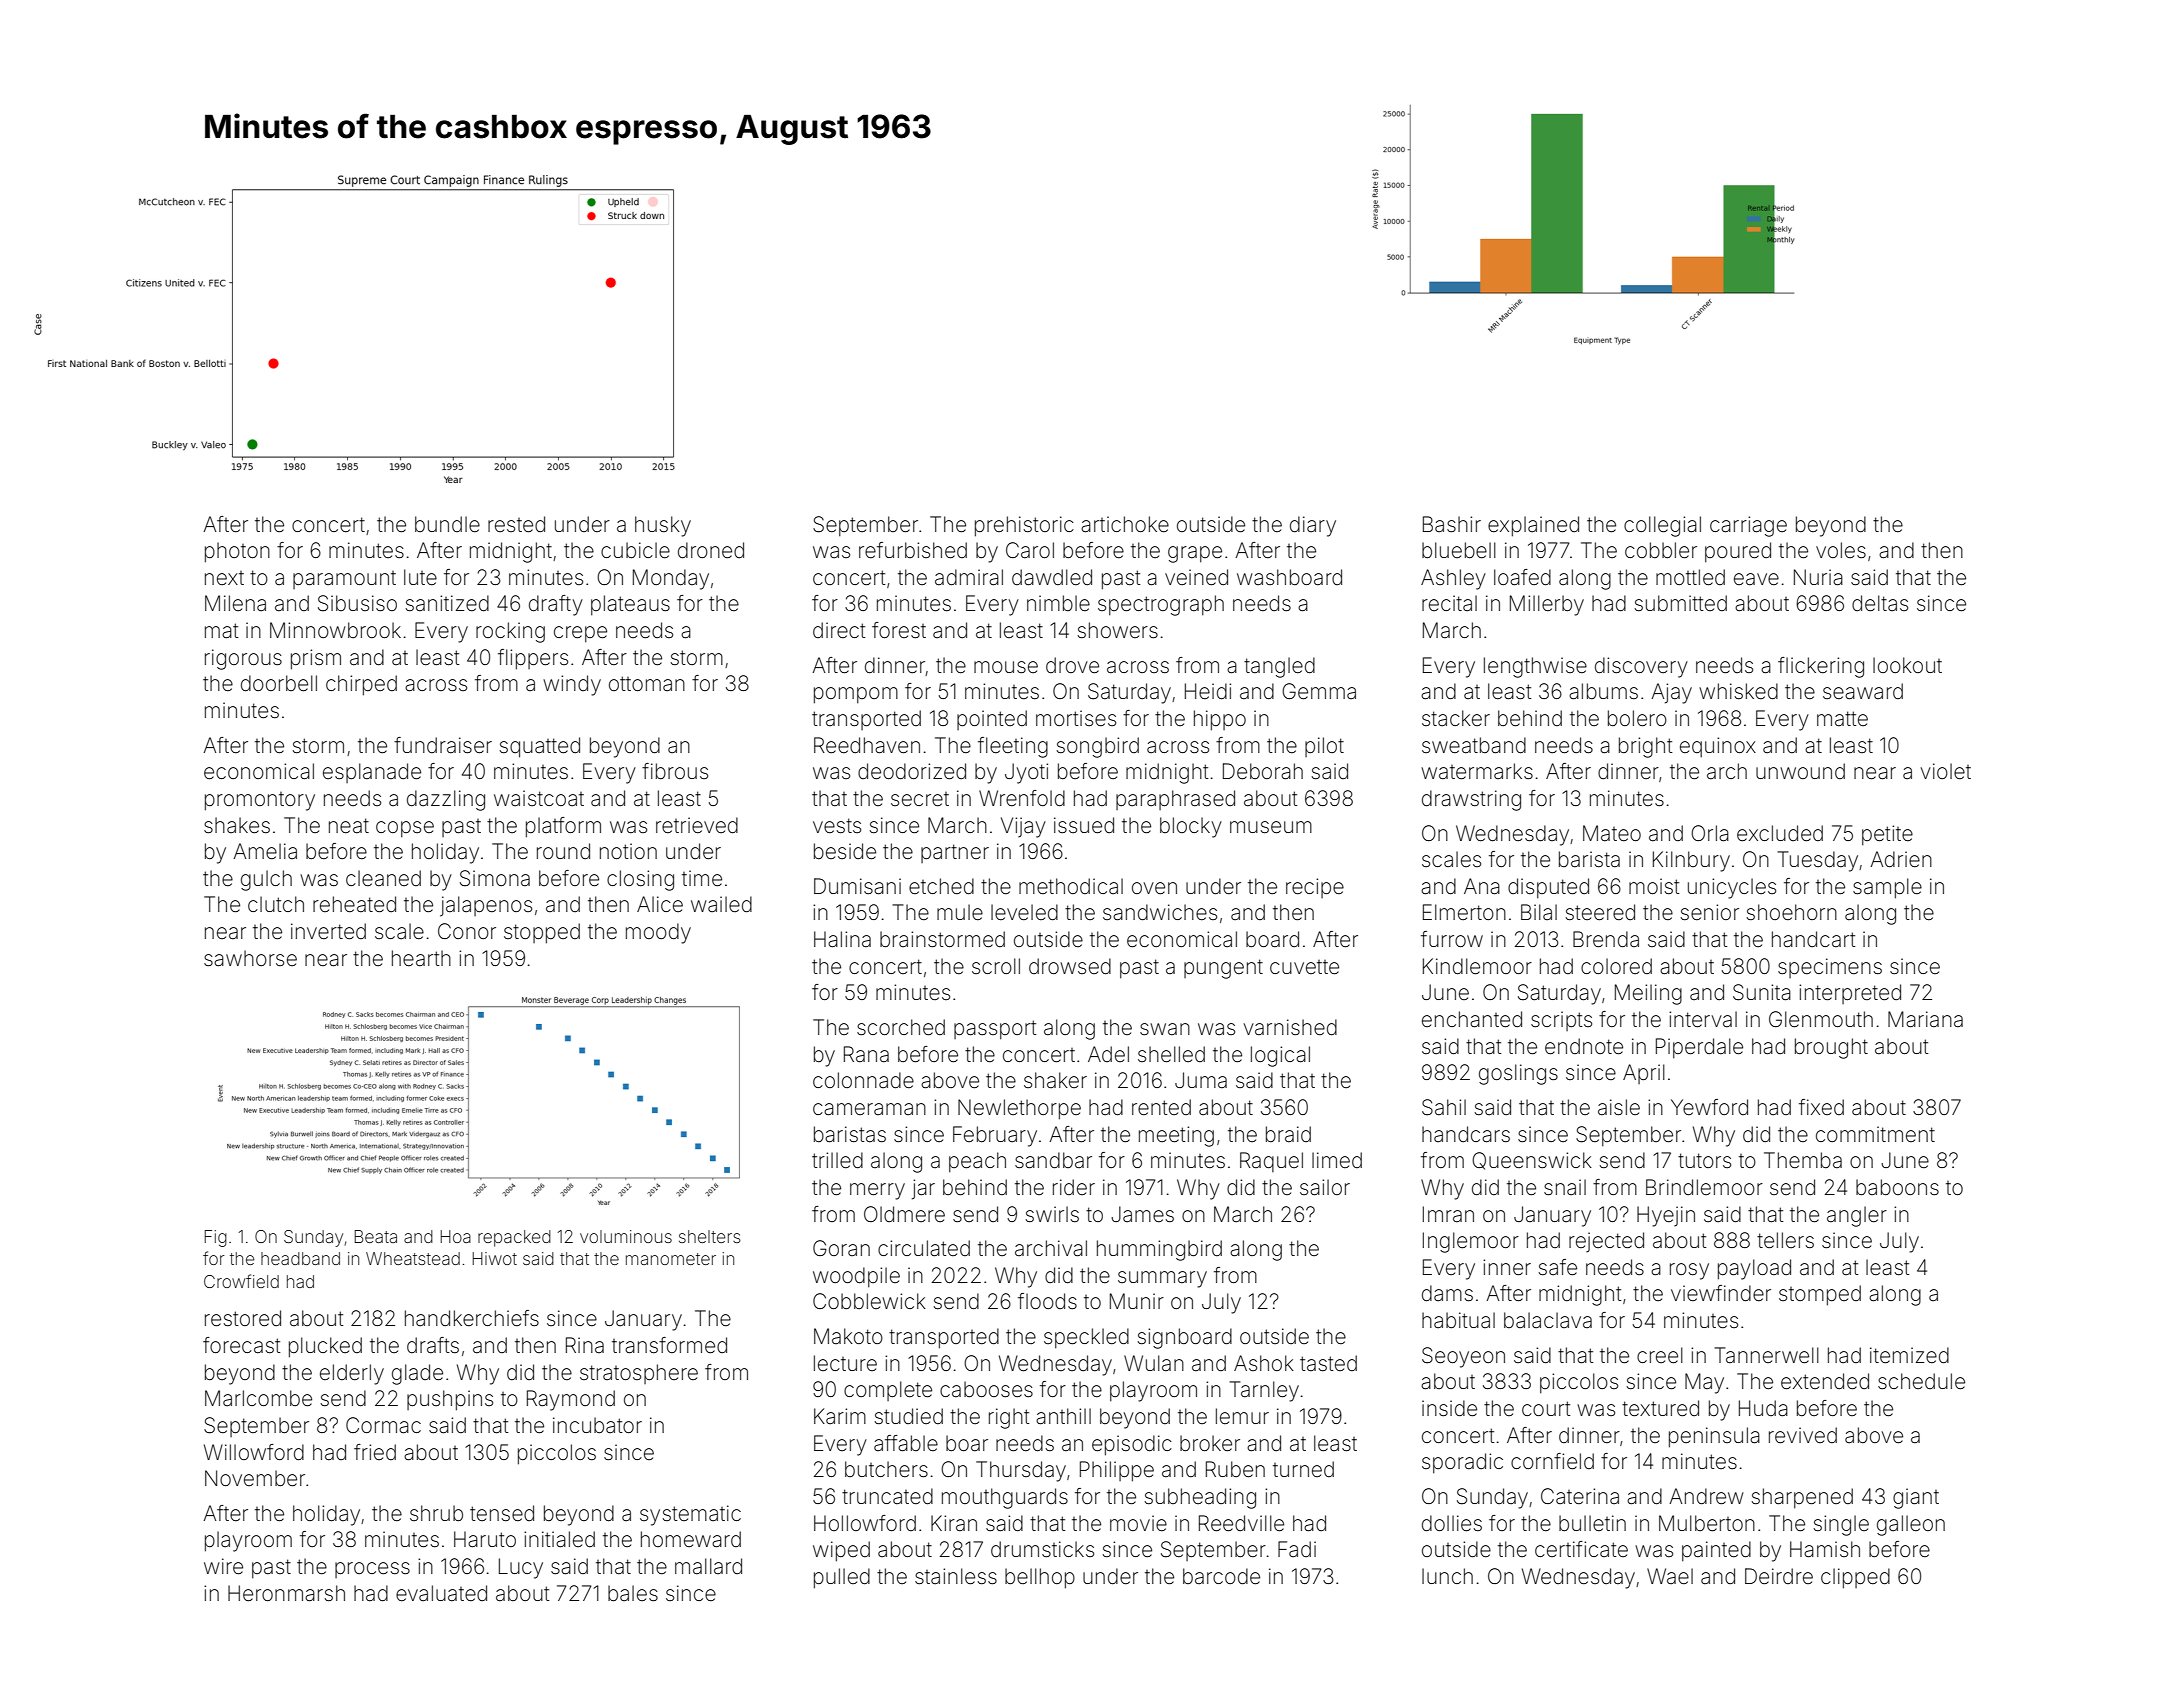 The width and height of the page is (2178, 1683). What do you see at coordinates (447, 524) in the page?
I see `bundle` at bounding box center [447, 524].
